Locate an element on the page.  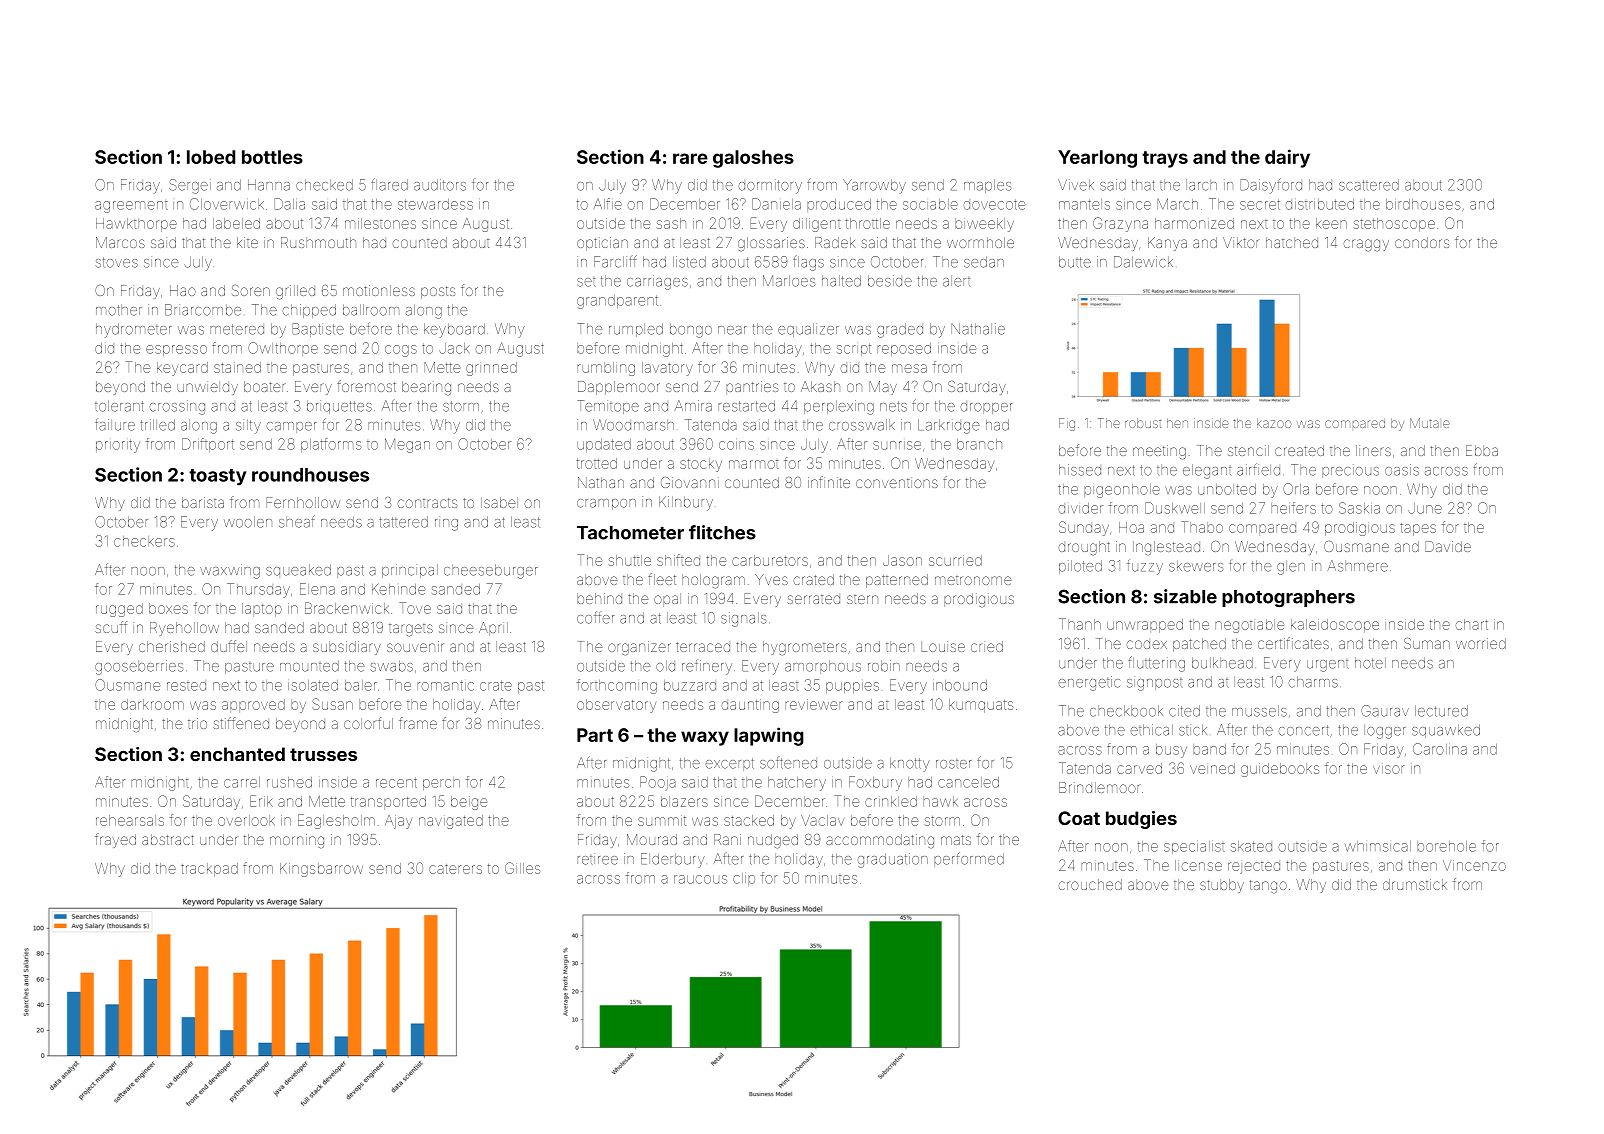
trackpad is located at coordinates (209, 870).
